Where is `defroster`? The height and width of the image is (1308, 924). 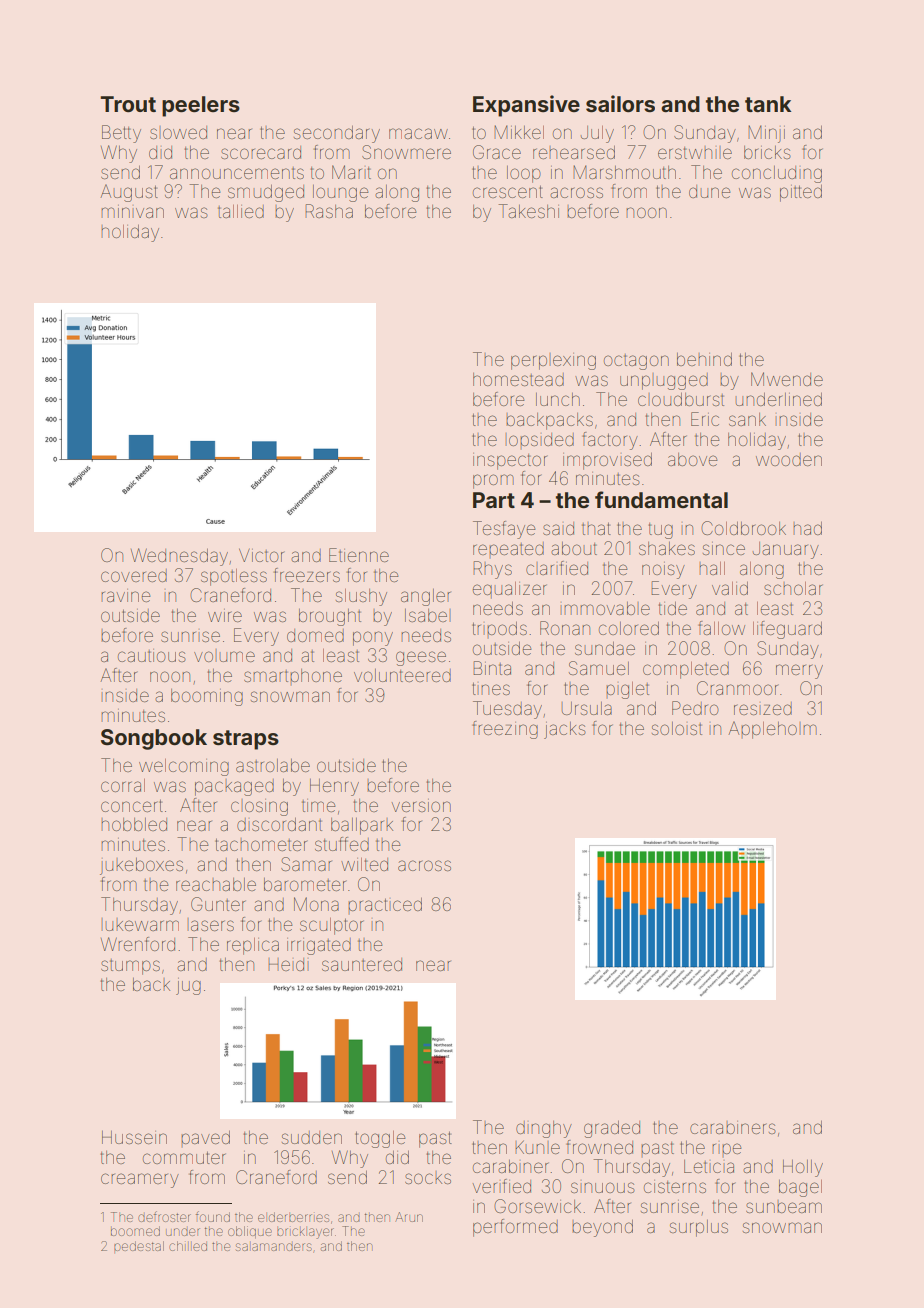
defroster is located at coordinates (164, 1216).
